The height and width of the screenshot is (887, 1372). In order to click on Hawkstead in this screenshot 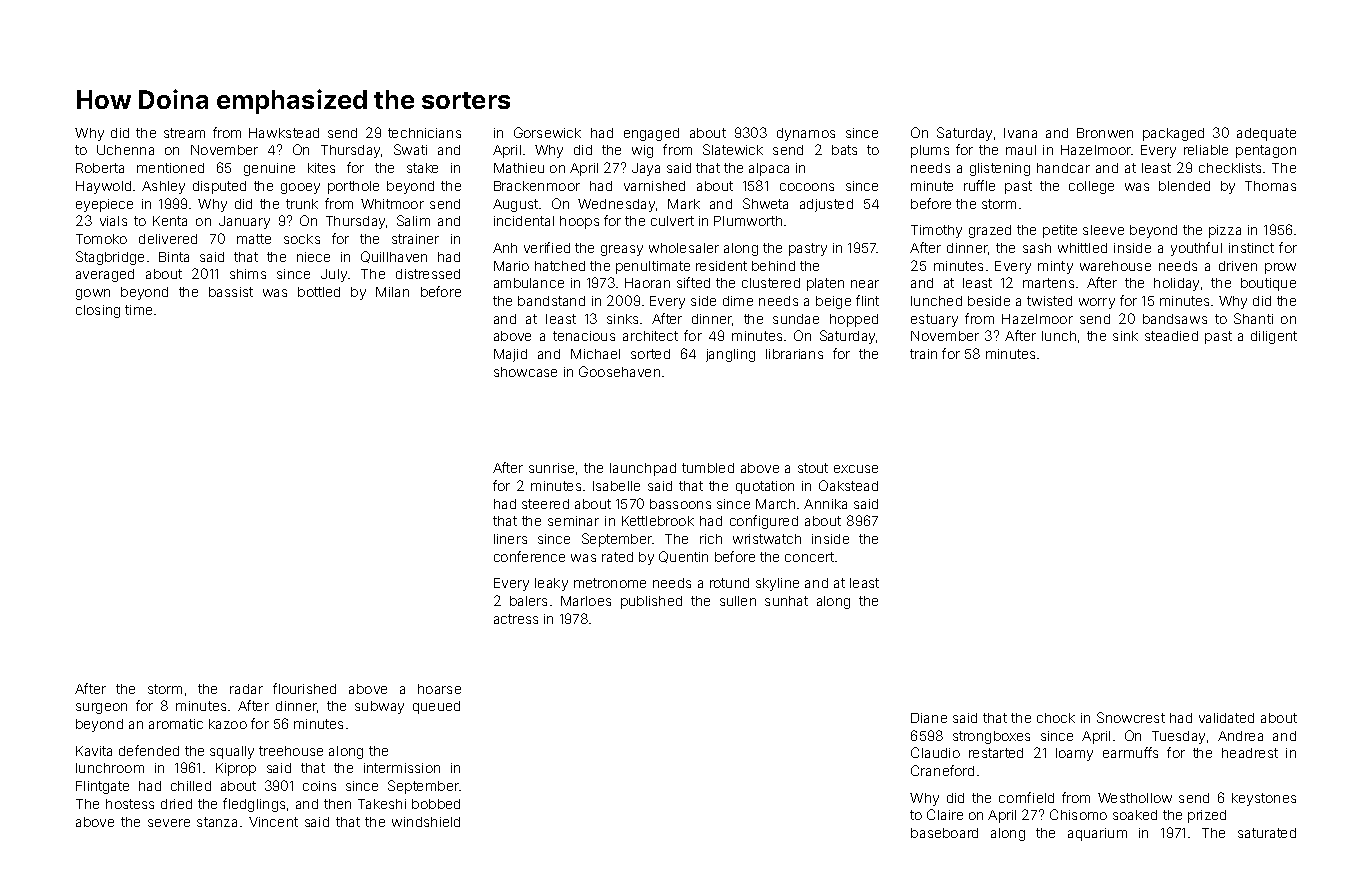, I will do `click(284, 133)`.
